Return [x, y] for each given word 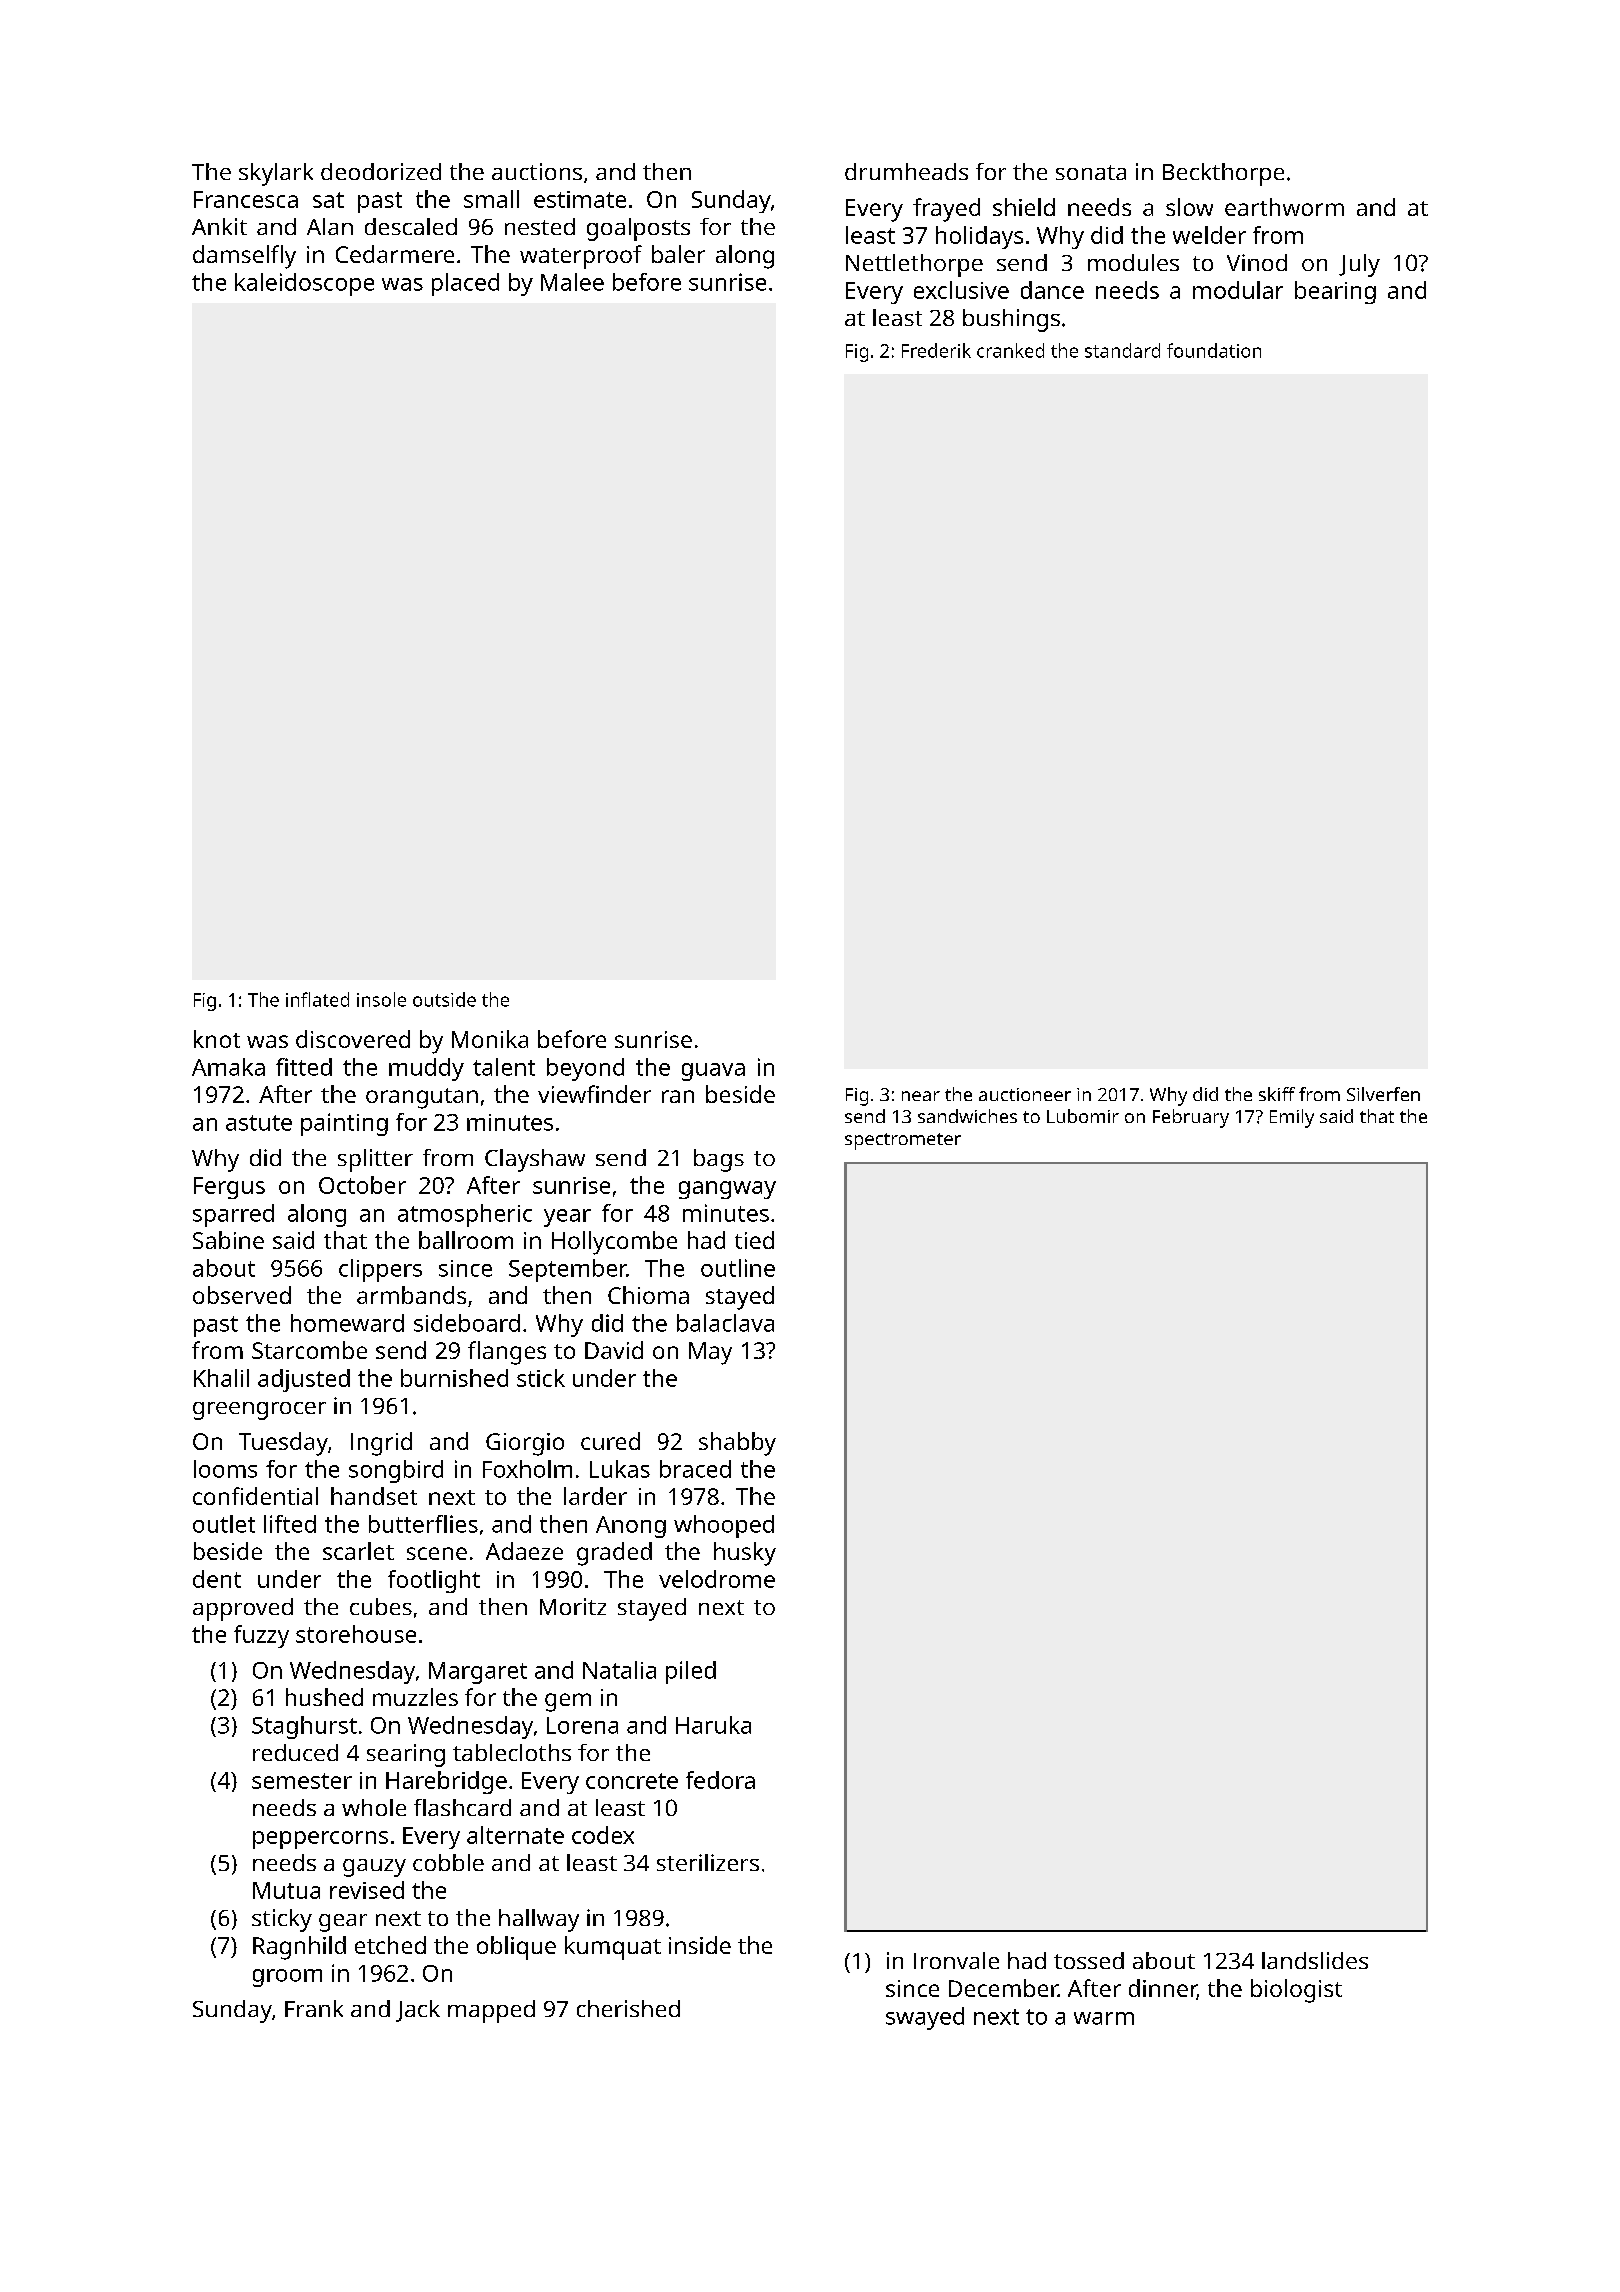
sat [328, 200]
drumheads [906, 171]
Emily [1292, 1118]
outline [738, 1268]
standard [1122, 350]
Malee [572, 282]
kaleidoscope [304, 284]
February [1191, 1118]
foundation [1214, 350]
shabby [737, 1444]
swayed [925, 2018]
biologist [1296, 1991]
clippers [380, 1270]
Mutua [286, 1890]
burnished [454, 1378]
